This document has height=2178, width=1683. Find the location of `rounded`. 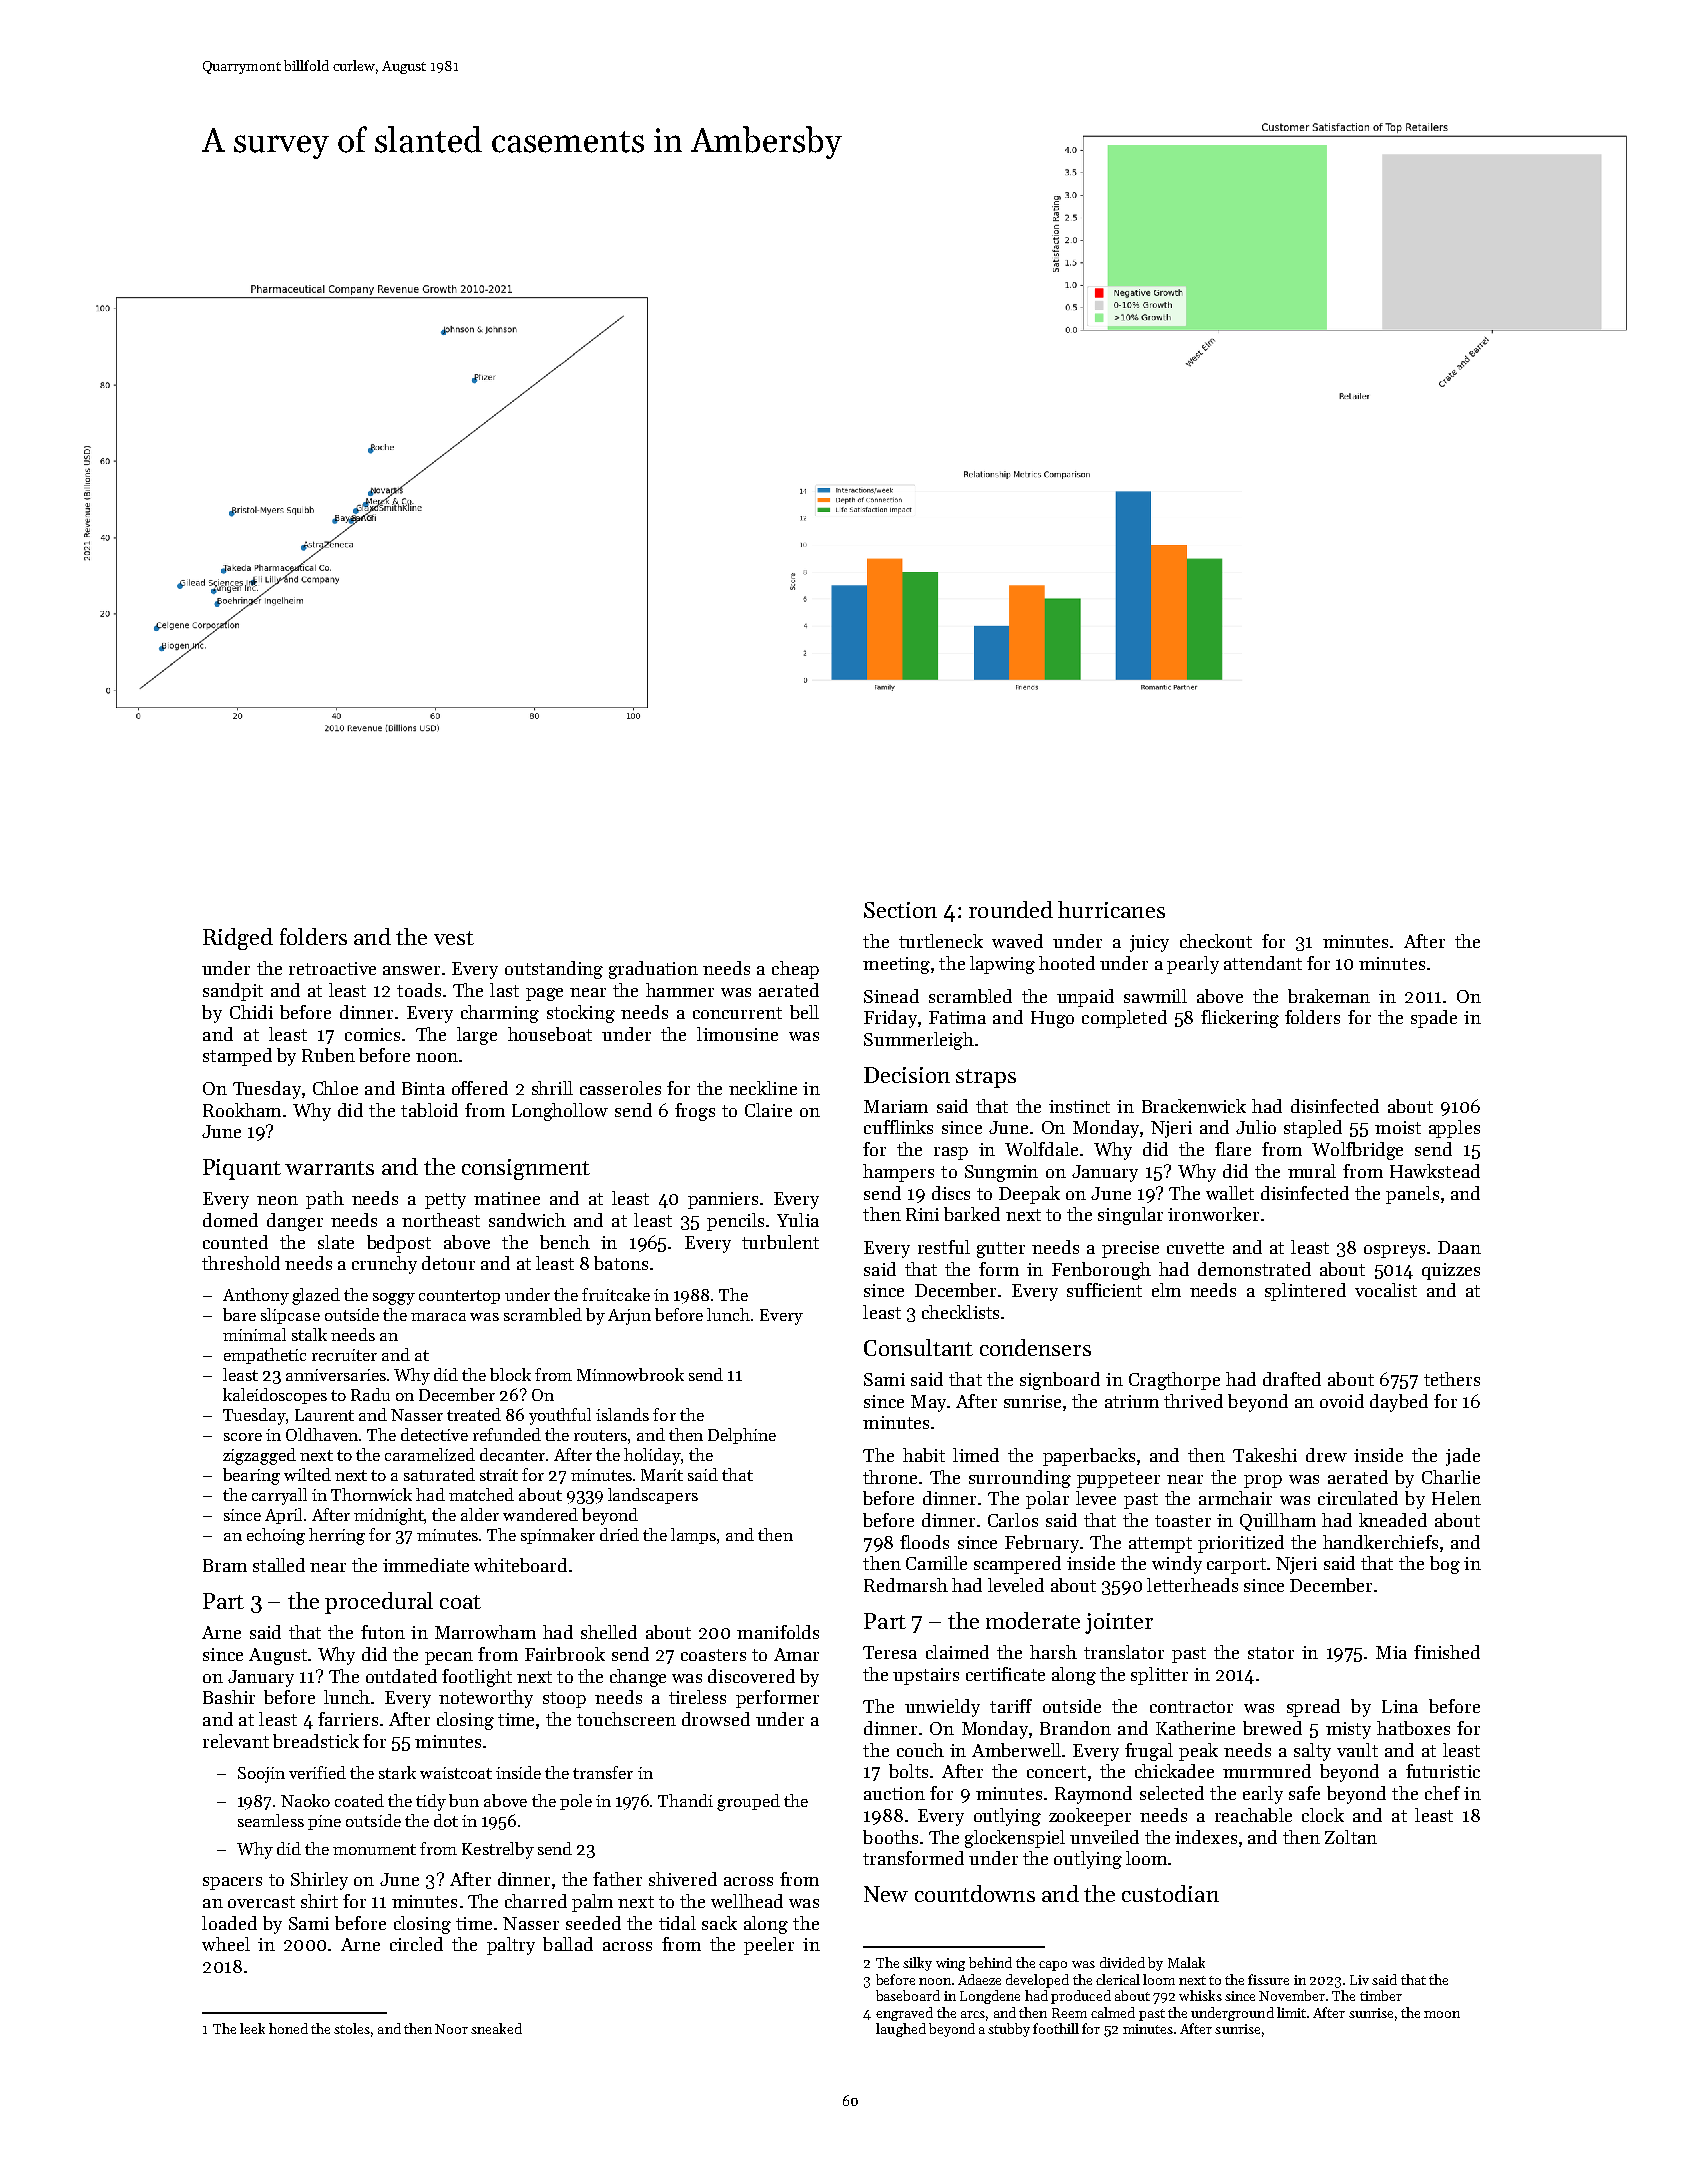

rounded is located at coordinates (1011, 909).
